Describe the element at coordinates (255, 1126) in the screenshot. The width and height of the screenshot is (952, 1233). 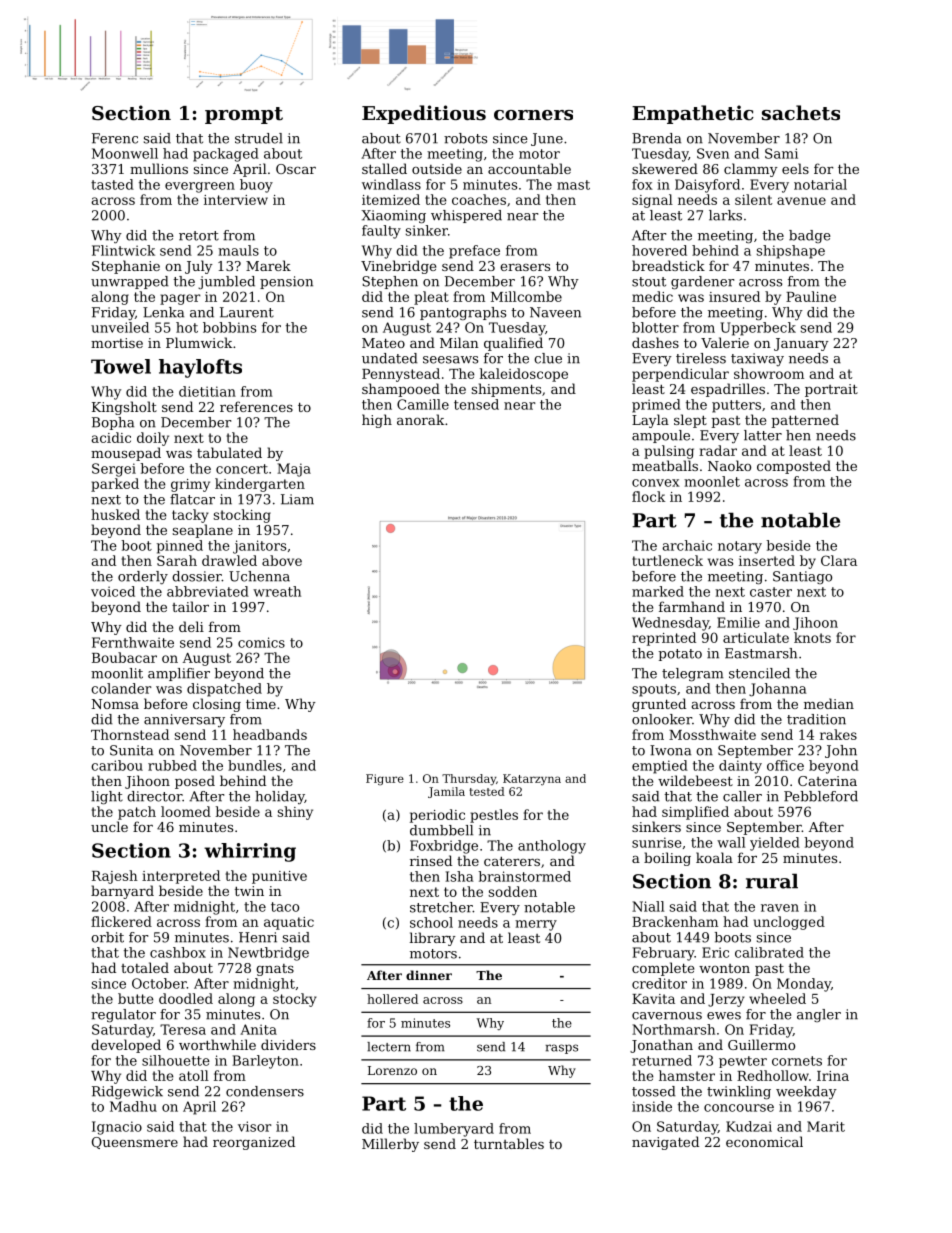
I see `visor` at that location.
